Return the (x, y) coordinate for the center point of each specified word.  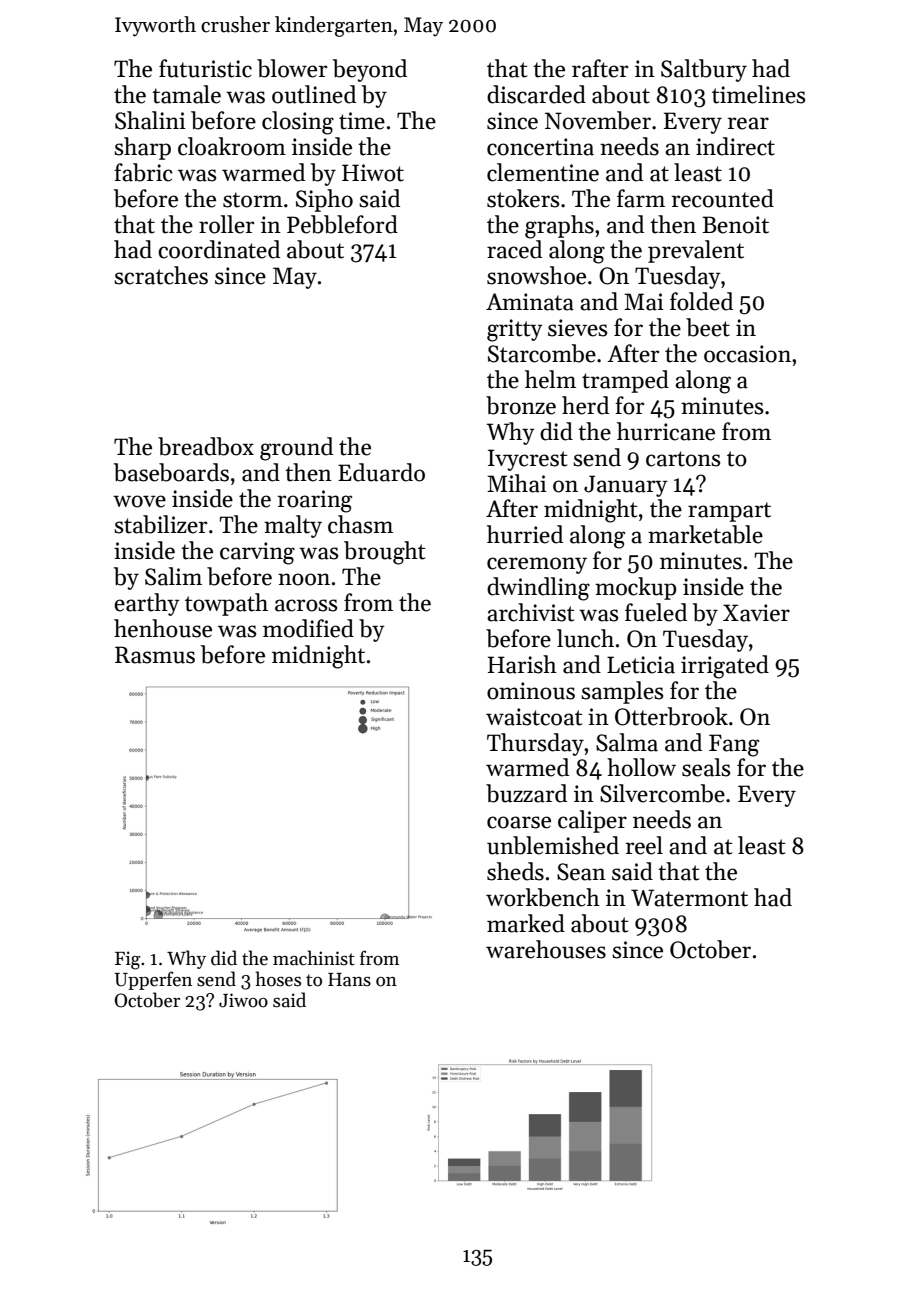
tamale (186, 94)
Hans (349, 980)
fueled (656, 612)
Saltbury (704, 70)
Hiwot (373, 173)
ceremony (537, 565)
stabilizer (160, 524)
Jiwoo (243, 1000)
